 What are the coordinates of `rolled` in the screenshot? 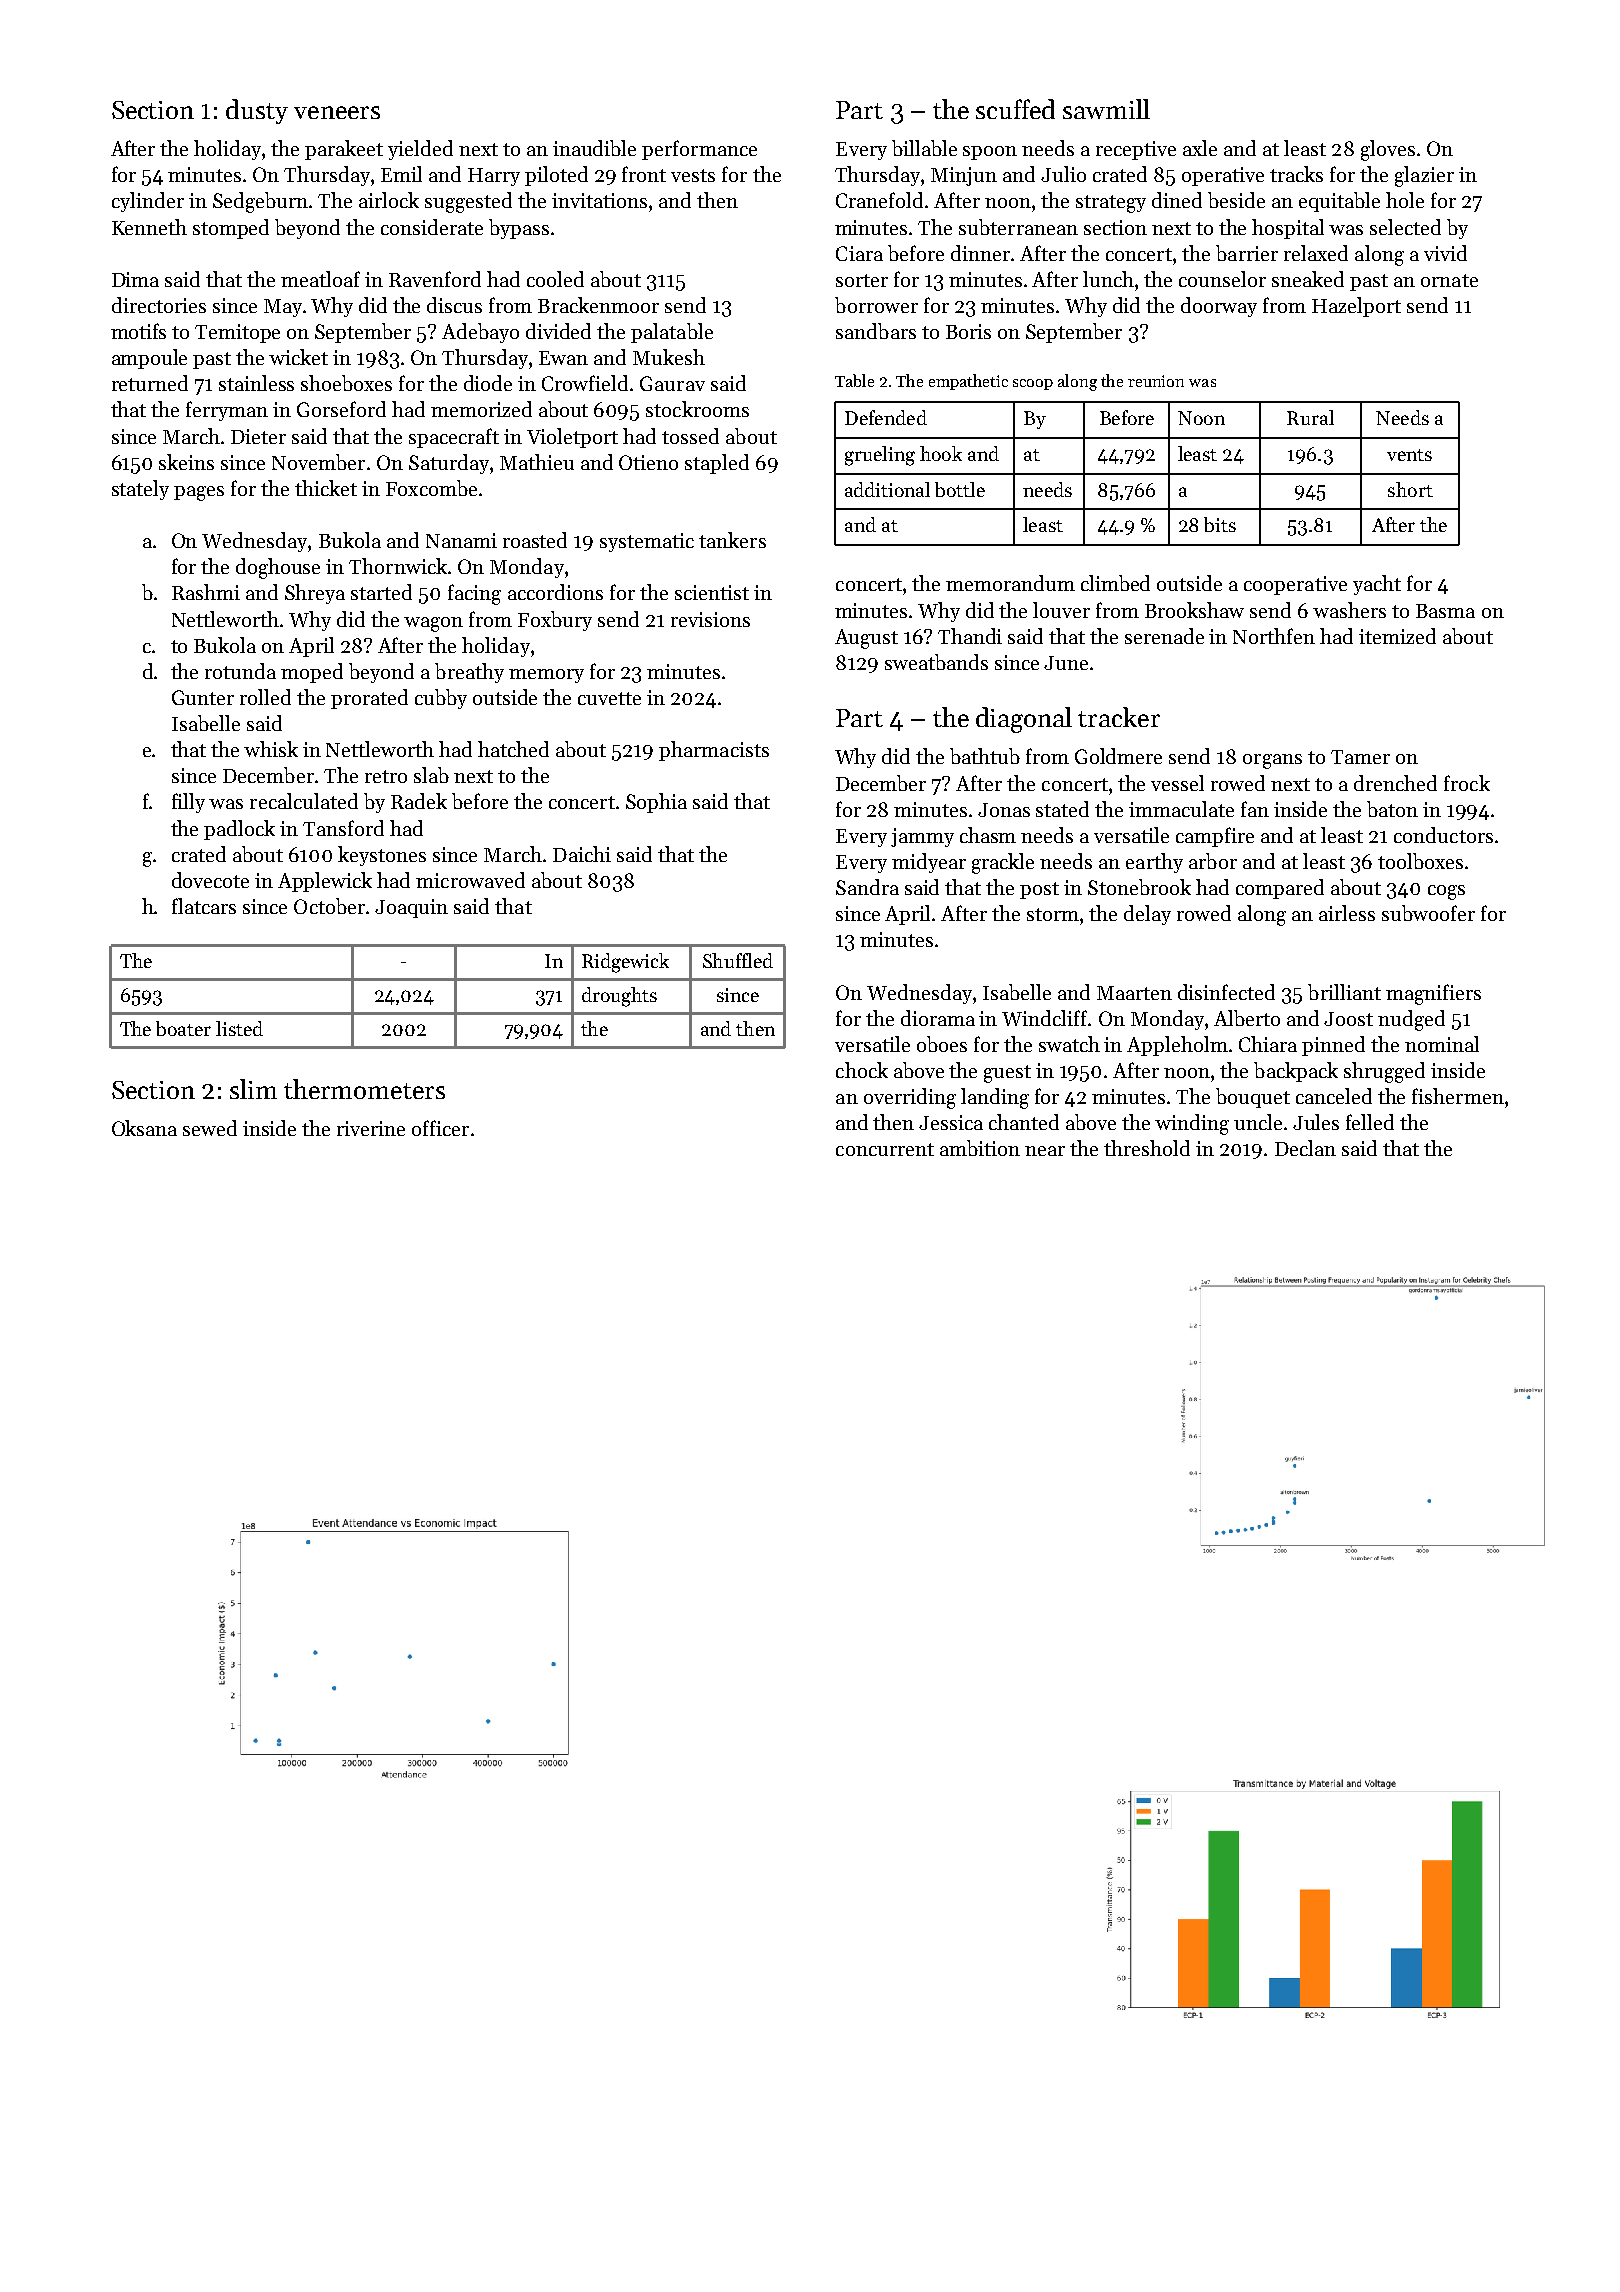 It's located at (265, 697).
